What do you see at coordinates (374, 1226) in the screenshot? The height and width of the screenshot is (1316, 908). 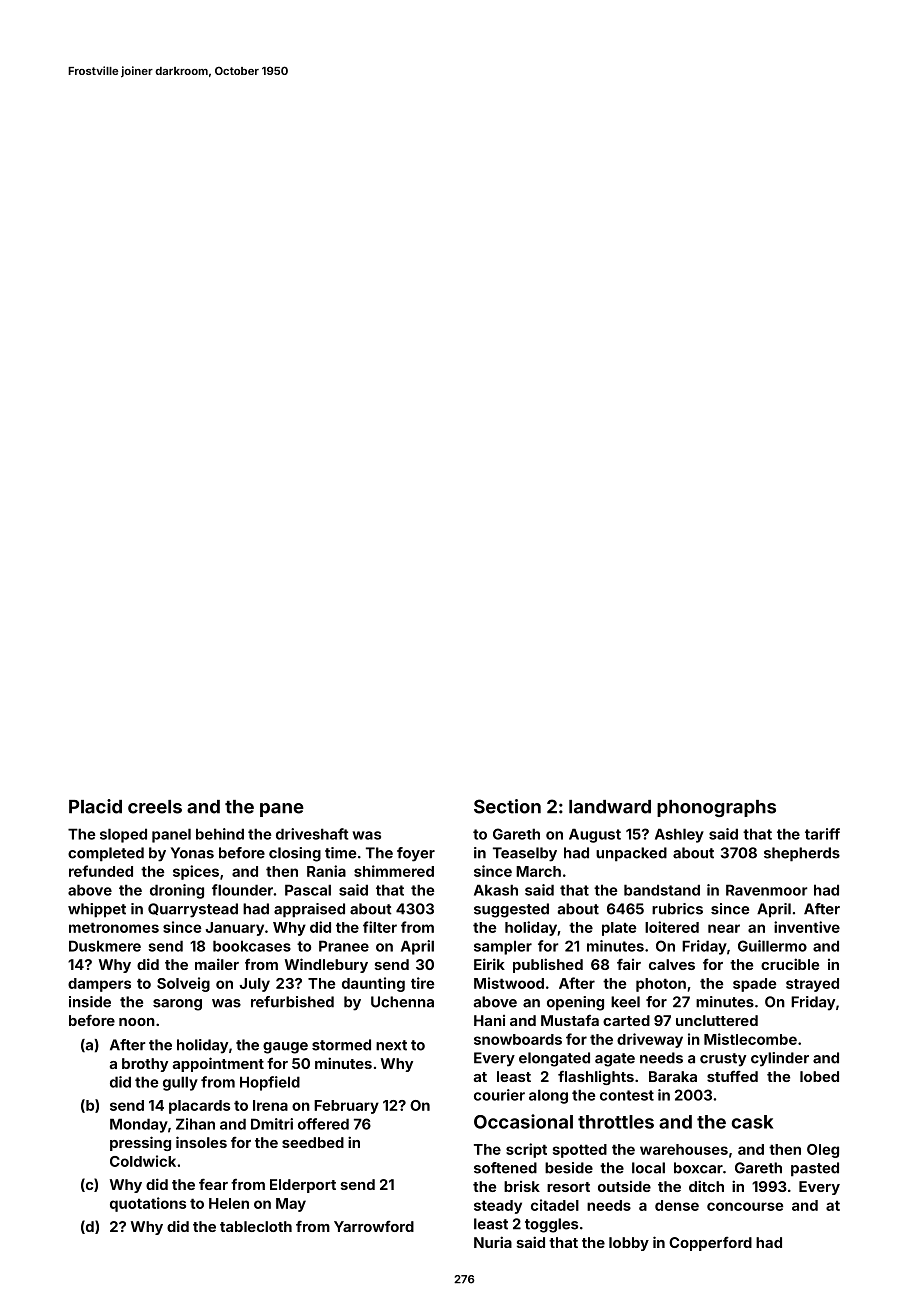 I see `Yarrowford` at bounding box center [374, 1226].
